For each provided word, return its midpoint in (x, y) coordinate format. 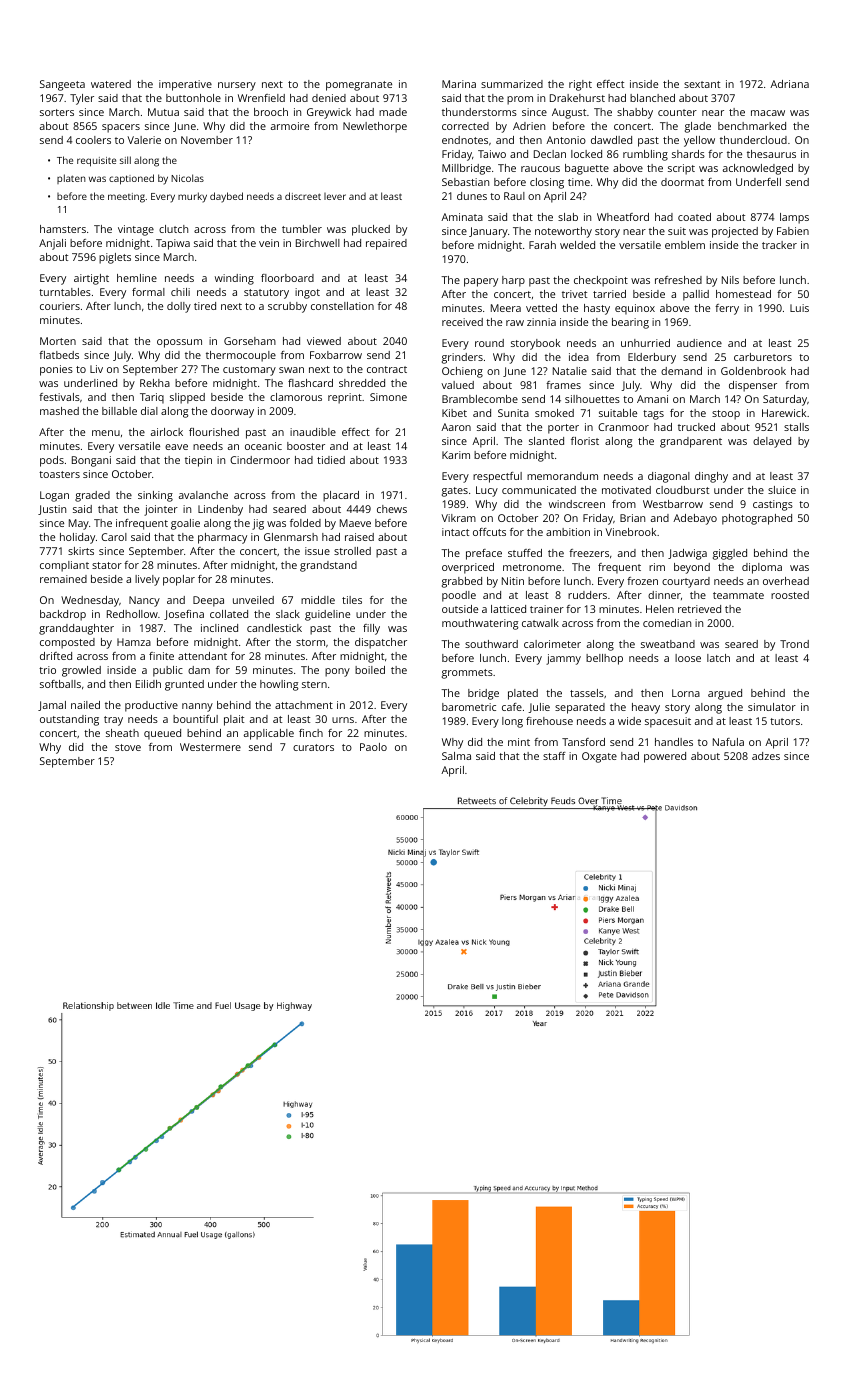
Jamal (52, 706)
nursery (237, 86)
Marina (459, 84)
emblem (685, 245)
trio (47, 670)
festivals (59, 397)
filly (371, 629)
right (580, 85)
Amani (652, 399)
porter (563, 429)
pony (337, 672)
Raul (514, 196)
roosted (790, 595)
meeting (126, 198)
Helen (660, 609)
